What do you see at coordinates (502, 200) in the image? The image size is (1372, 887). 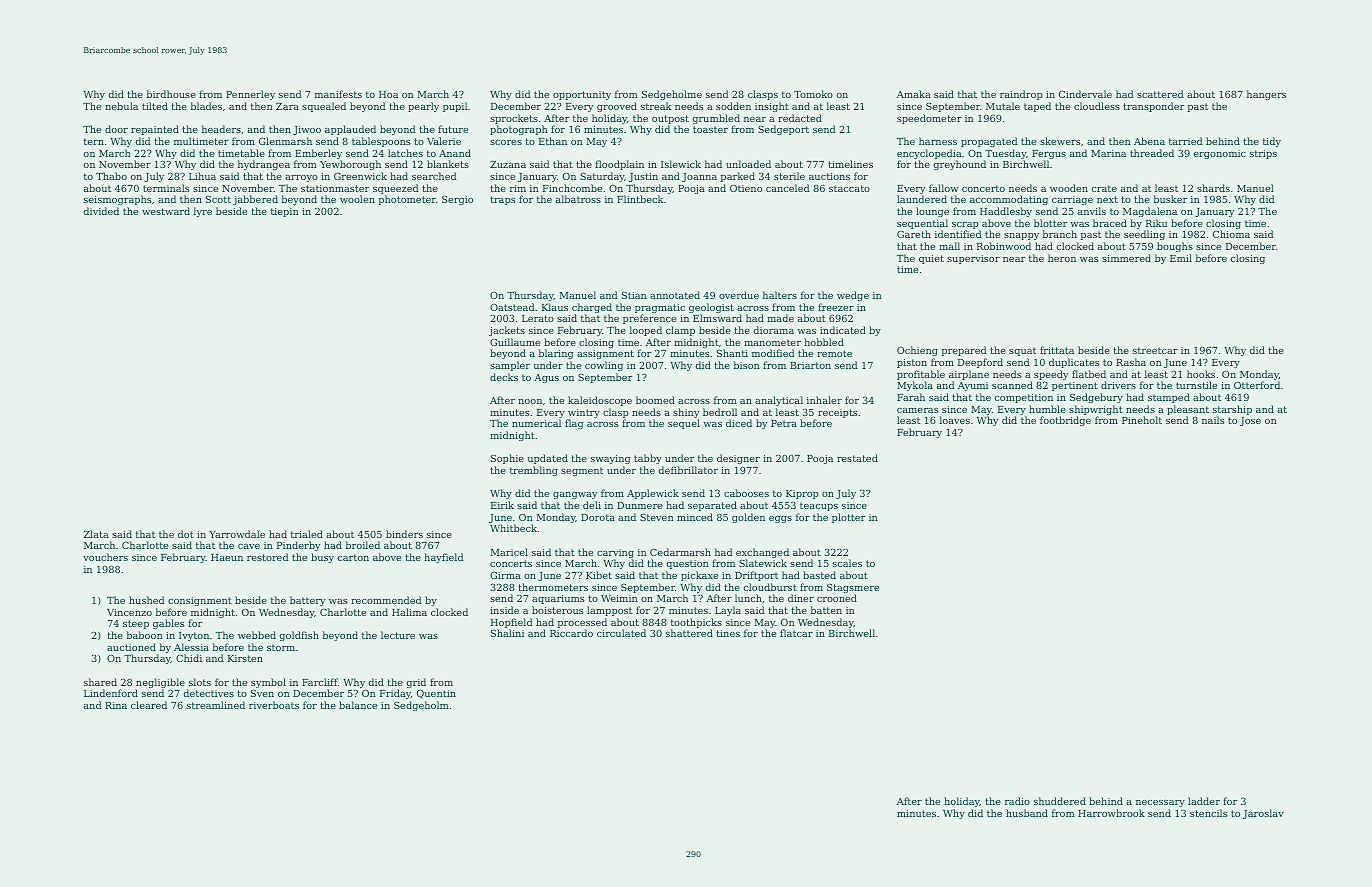 I see `traps` at bounding box center [502, 200].
